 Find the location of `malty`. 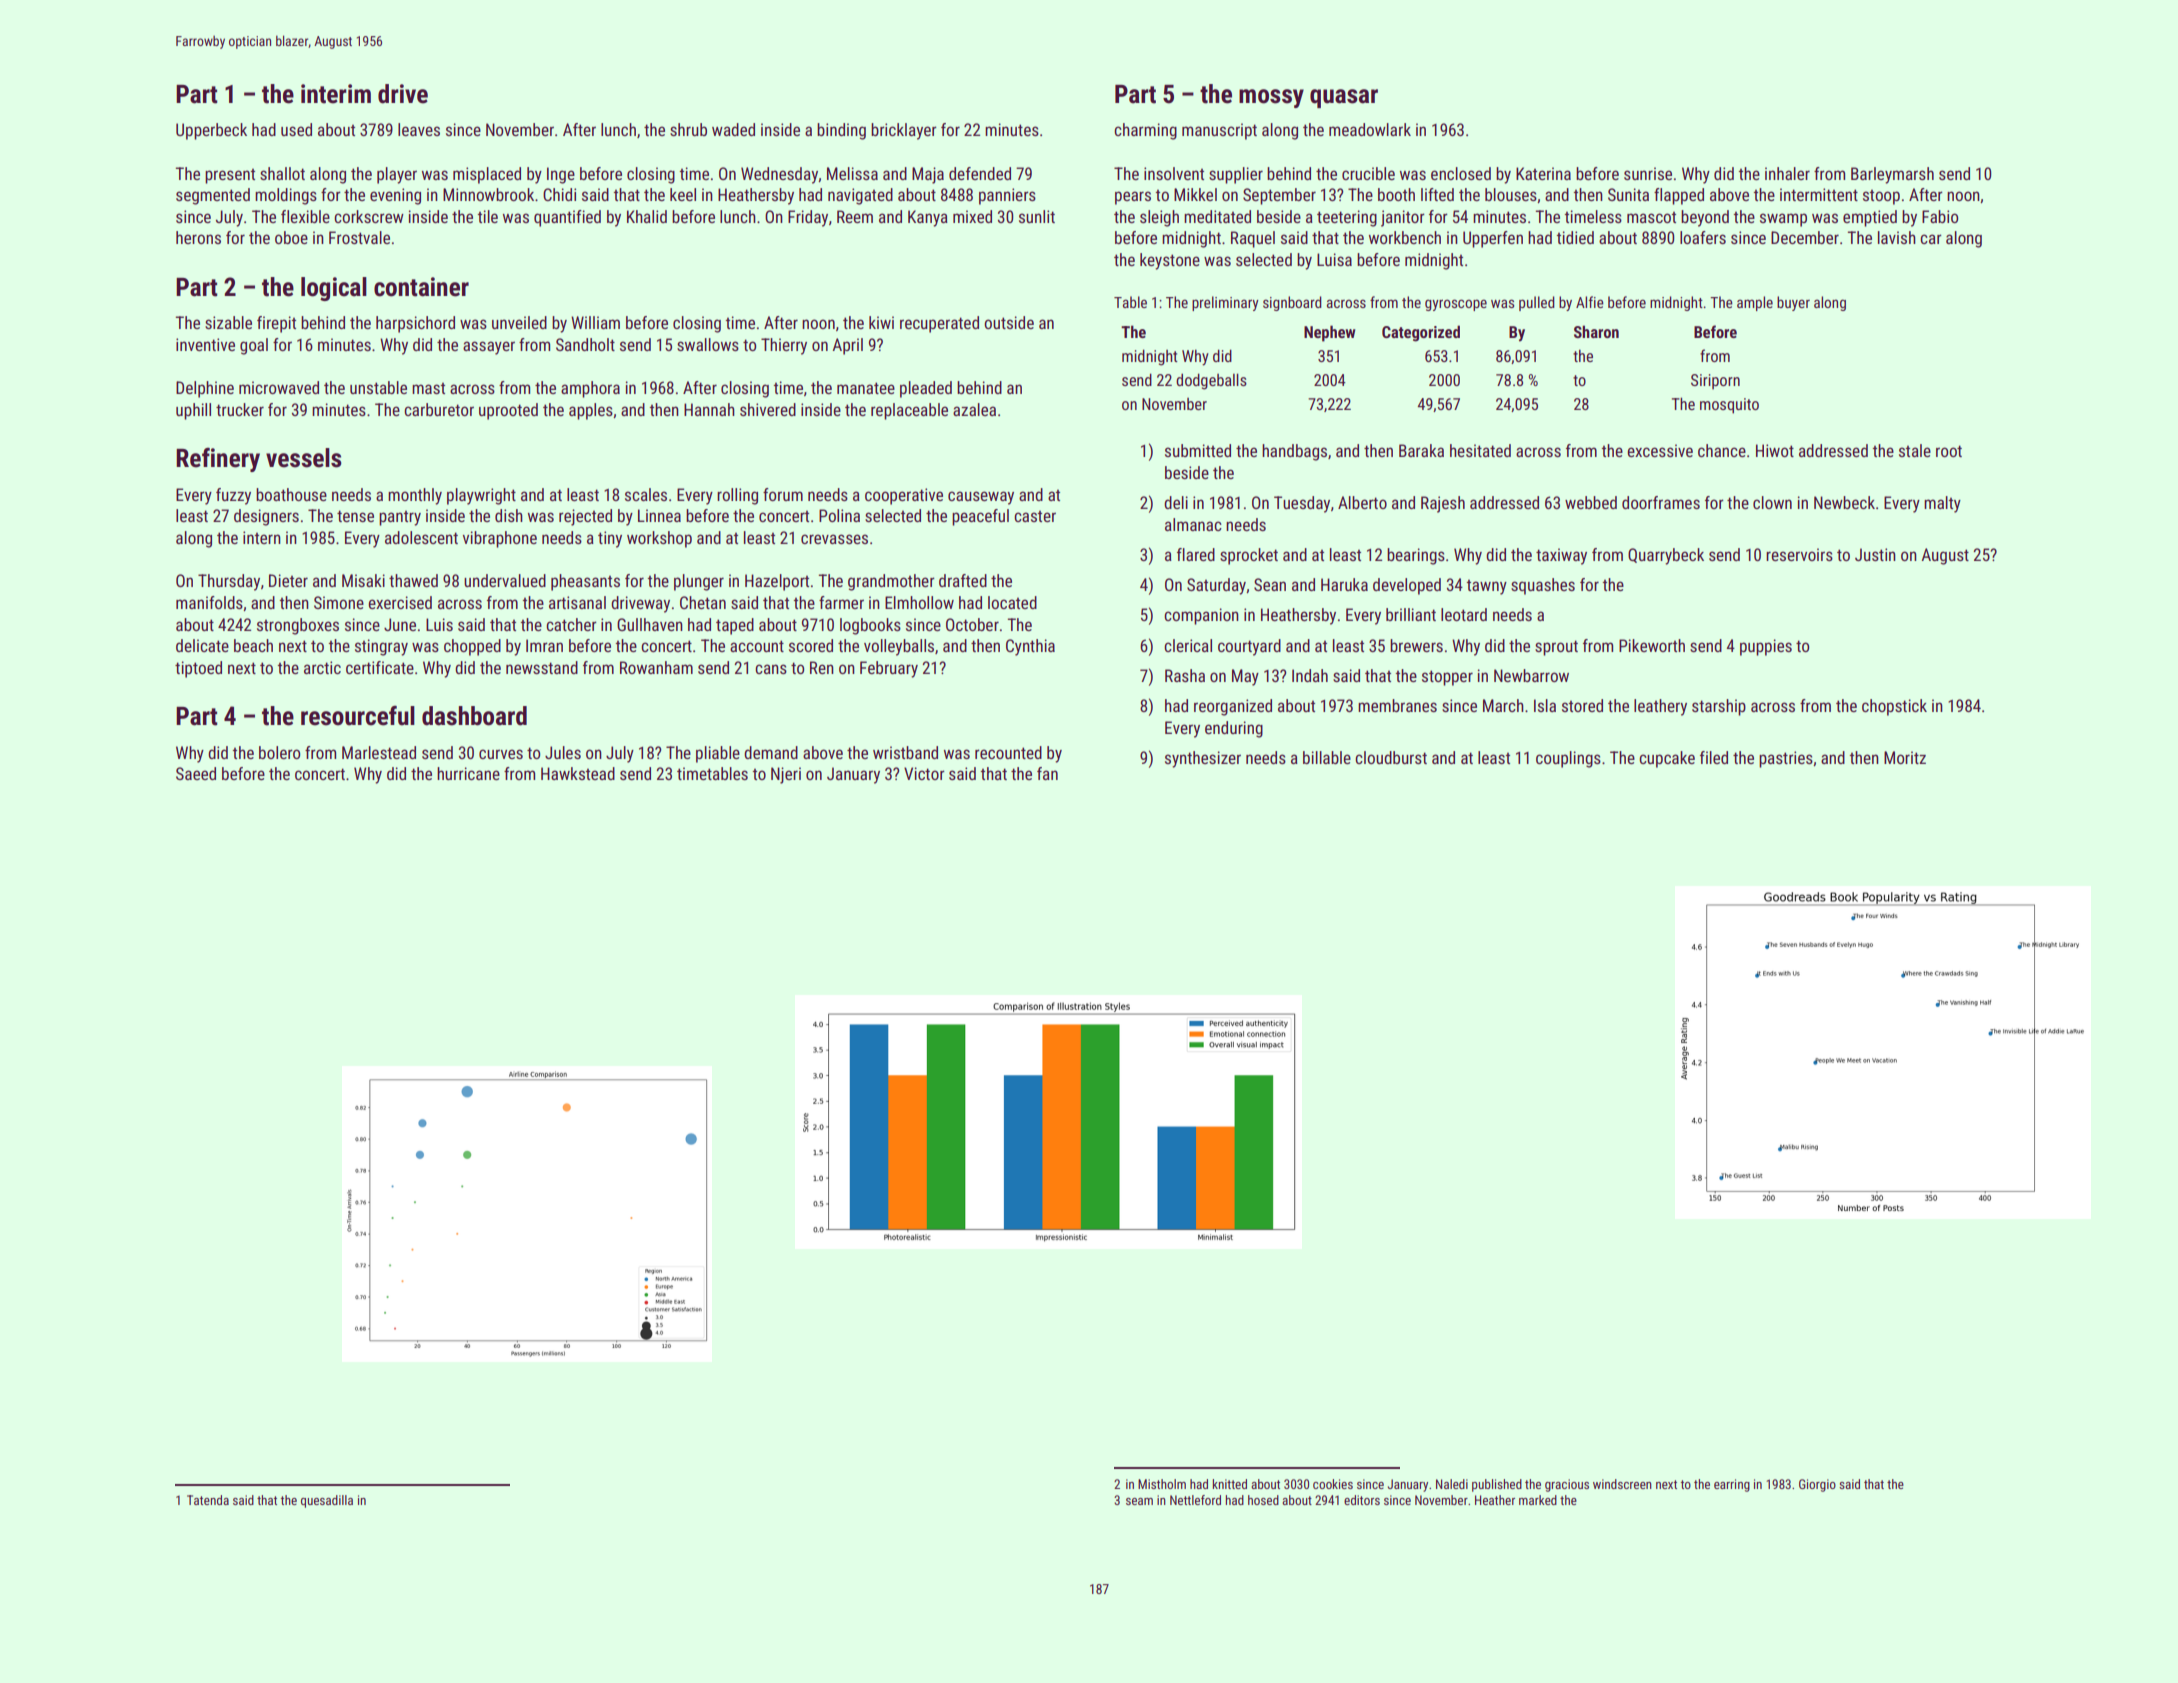

malty is located at coordinates (1942, 504).
